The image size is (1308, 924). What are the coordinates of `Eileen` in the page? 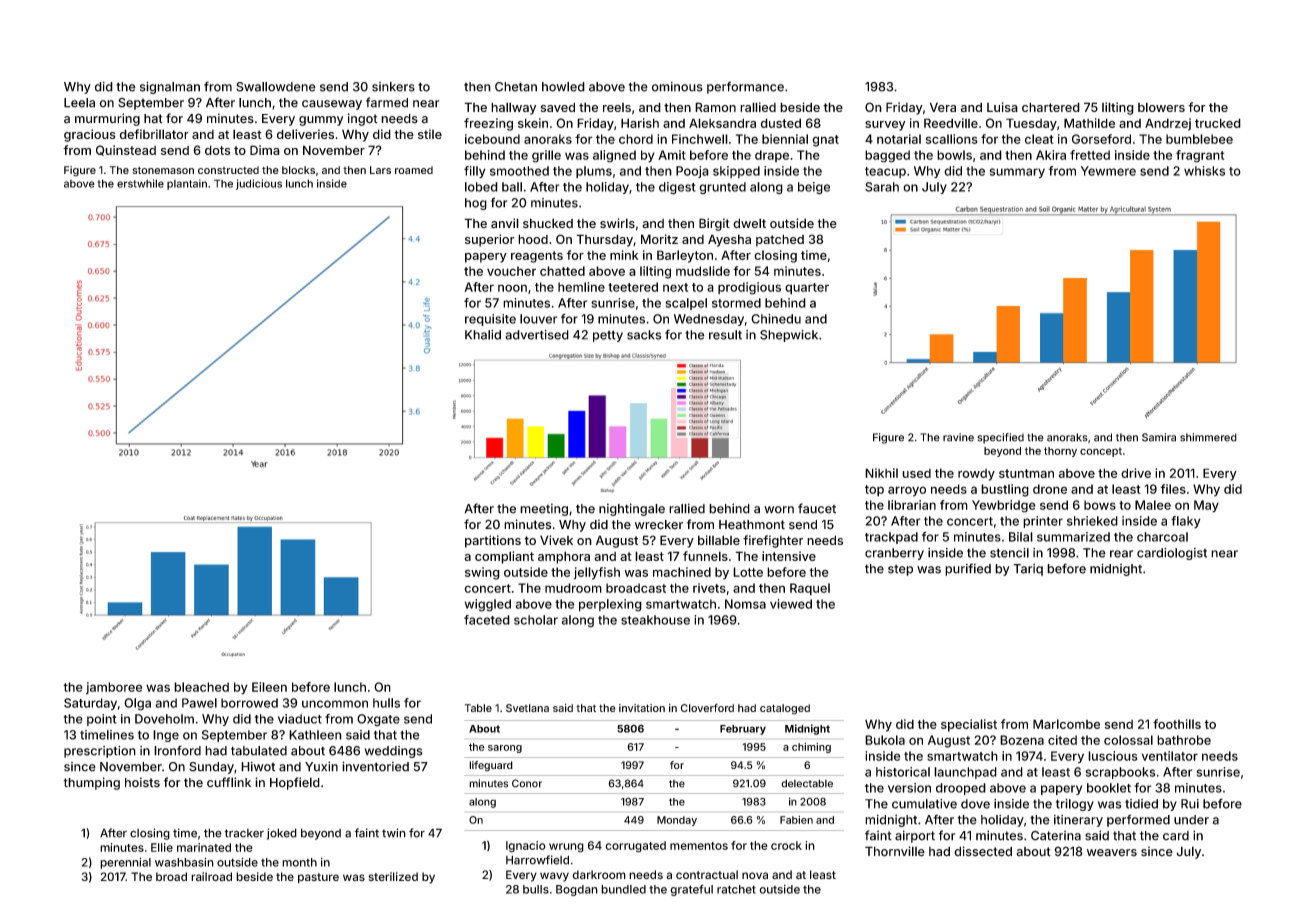 It's located at (269, 687).
